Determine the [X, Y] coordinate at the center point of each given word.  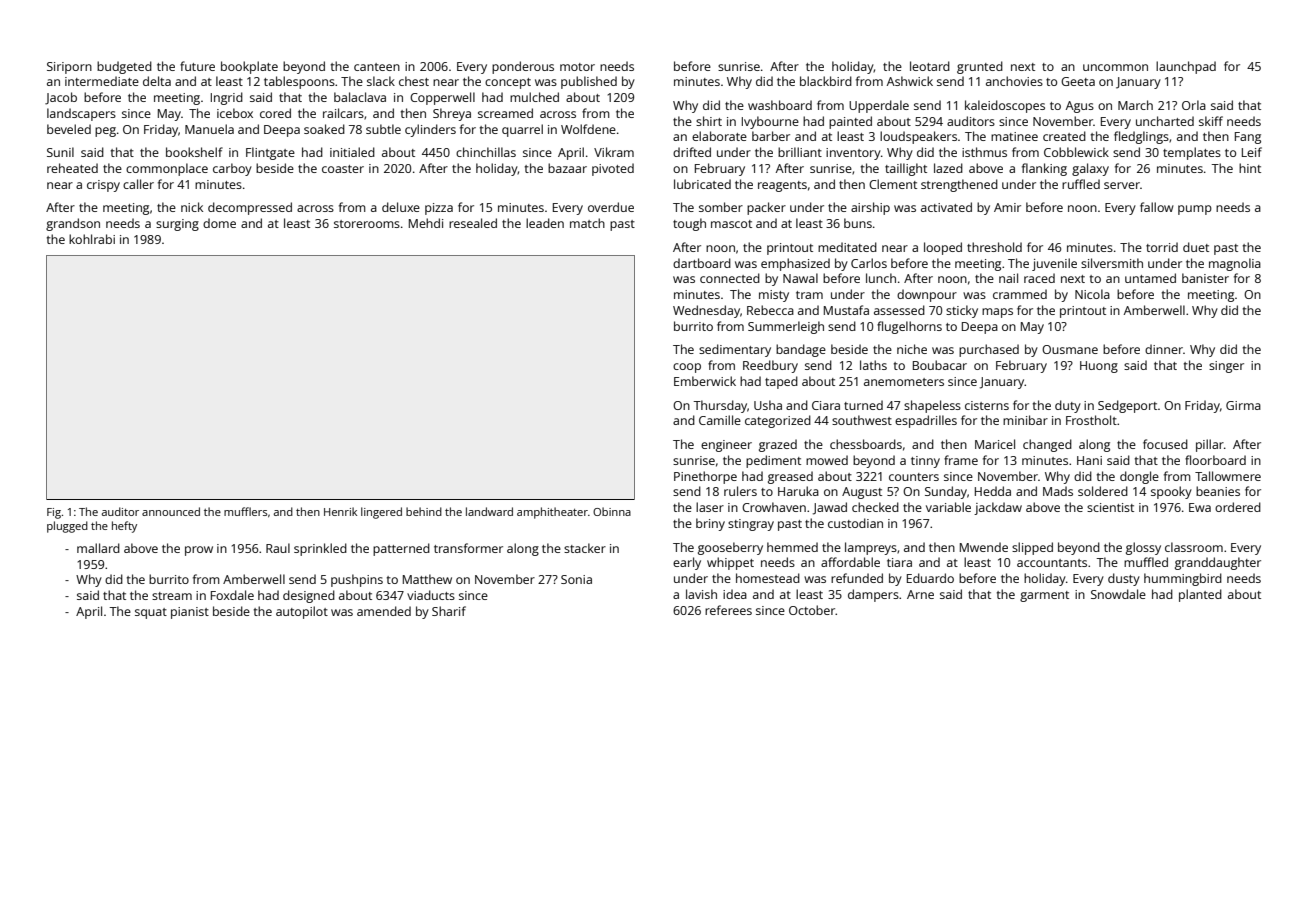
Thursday [720, 406]
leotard [930, 66]
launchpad [1186, 67]
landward [489, 511]
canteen [377, 67]
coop [687, 368]
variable [948, 507]
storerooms [367, 224]
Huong [1099, 367]
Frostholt [1091, 420]
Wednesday [706, 311]
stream [172, 596]
